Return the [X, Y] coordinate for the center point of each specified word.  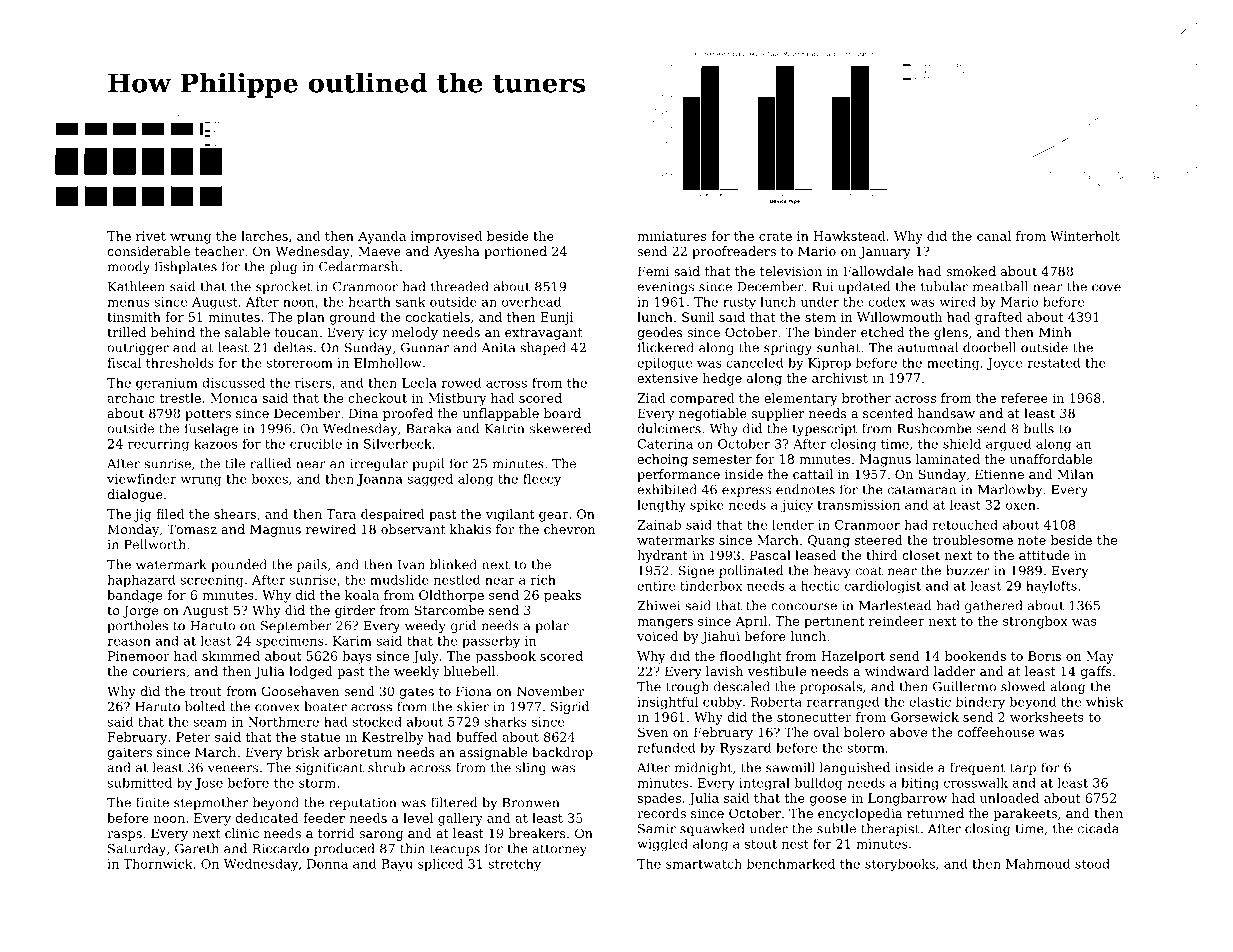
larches [264, 236]
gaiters [129, 754]
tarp [1023, 769]
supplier [778, 414]
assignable [493, 753]
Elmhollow [388, 363]
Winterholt [1085, 236]
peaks [562, 596]
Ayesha [456, 252]
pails [312, 565]
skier [473, 706]
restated [1054, 363]
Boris [1044, 656]
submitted [139, 783]
